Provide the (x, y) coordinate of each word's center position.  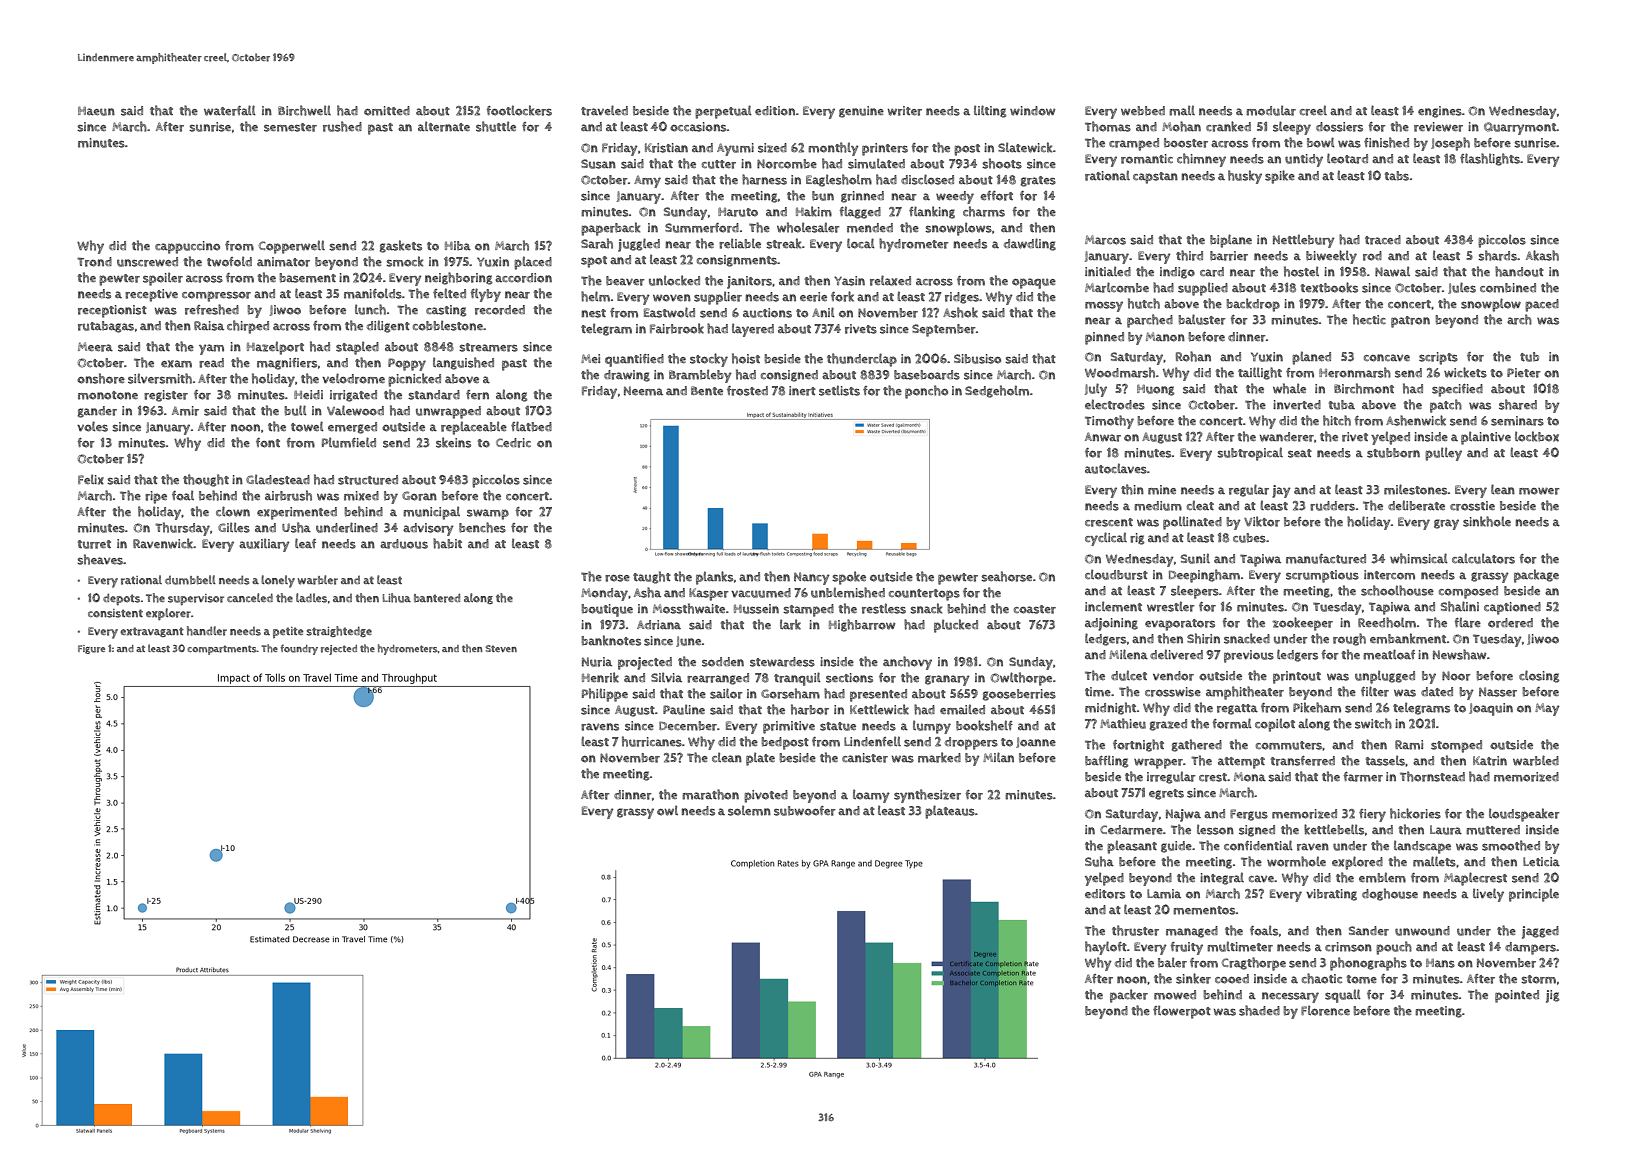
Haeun (96, 111)
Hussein (756, 609)
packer (1129, 996)
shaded (1259, 1010)
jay (1281, 491)
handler (207, 631)
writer (905, 111)
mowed (1175, 995)
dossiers (1339, 127)
